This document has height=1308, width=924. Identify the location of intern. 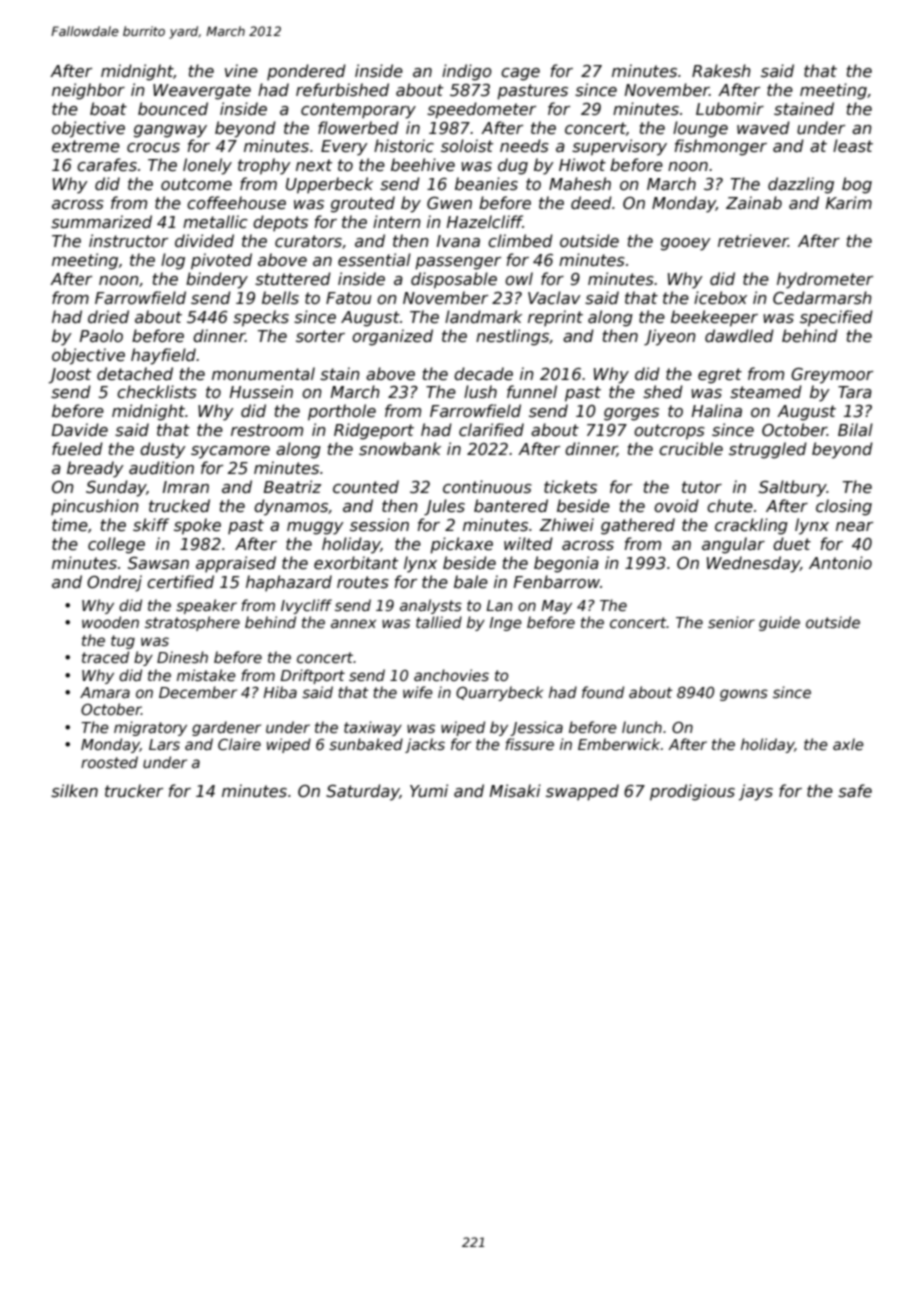
(397, 221).
